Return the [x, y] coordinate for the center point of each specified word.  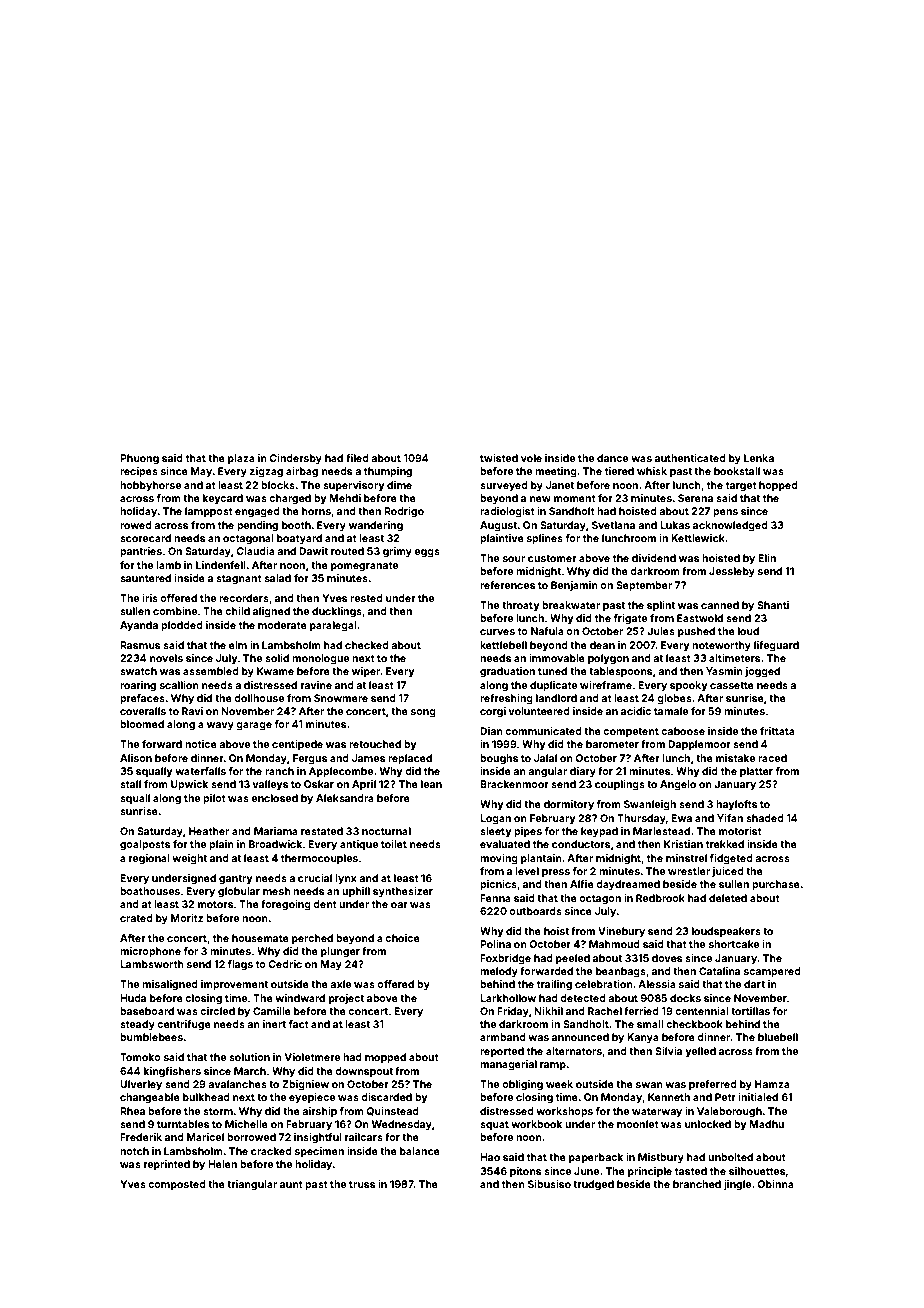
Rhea [132, 1111]
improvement [234, 985]
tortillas [750, 1011]
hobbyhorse [150, 486]
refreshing [506, 699]
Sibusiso [549, 1184]
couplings [620, 785]
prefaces [142, 699]
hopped [778, 486]
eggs [427, 553]
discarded [386, 1097]
